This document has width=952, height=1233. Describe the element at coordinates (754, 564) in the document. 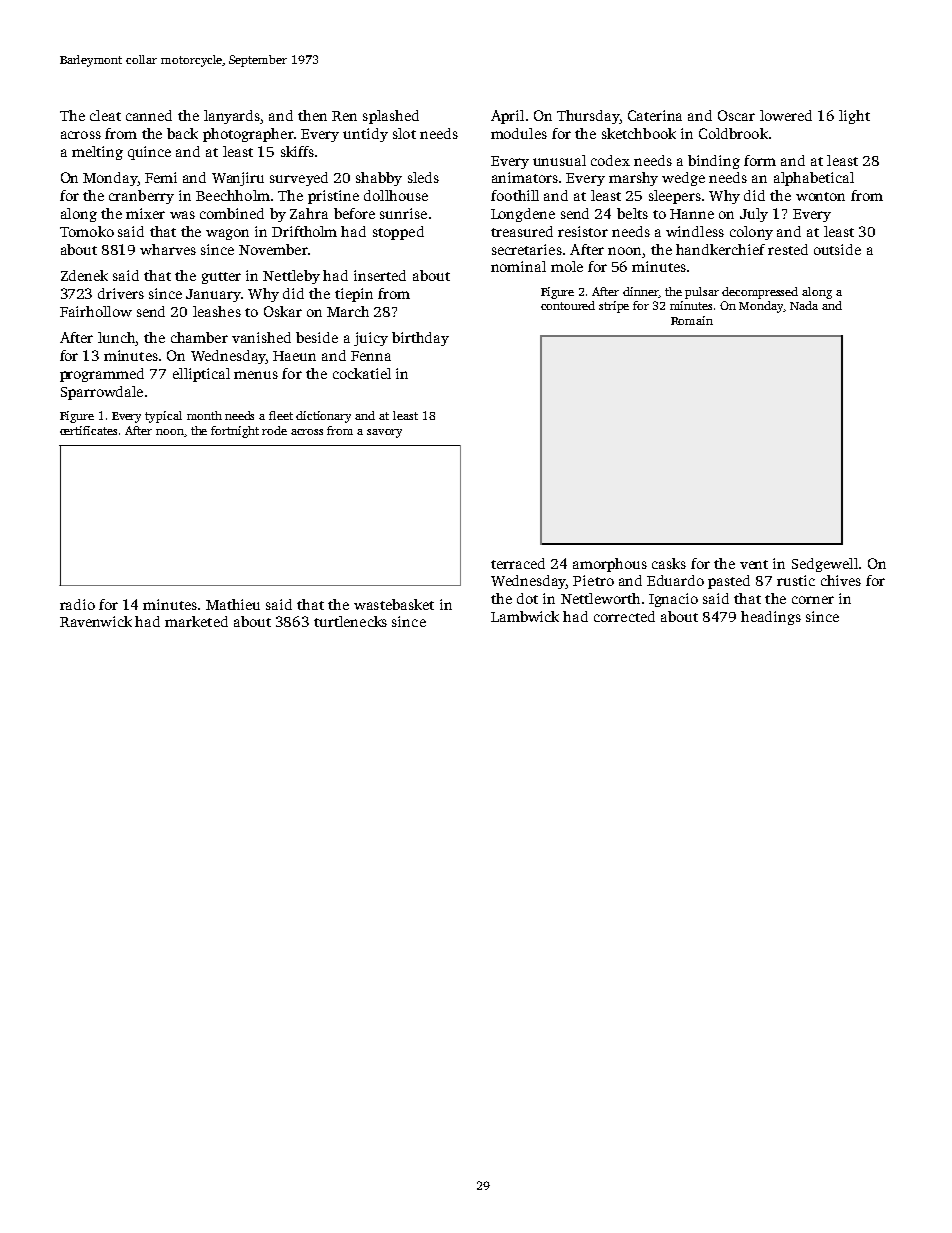

I see `vent` at that location.
